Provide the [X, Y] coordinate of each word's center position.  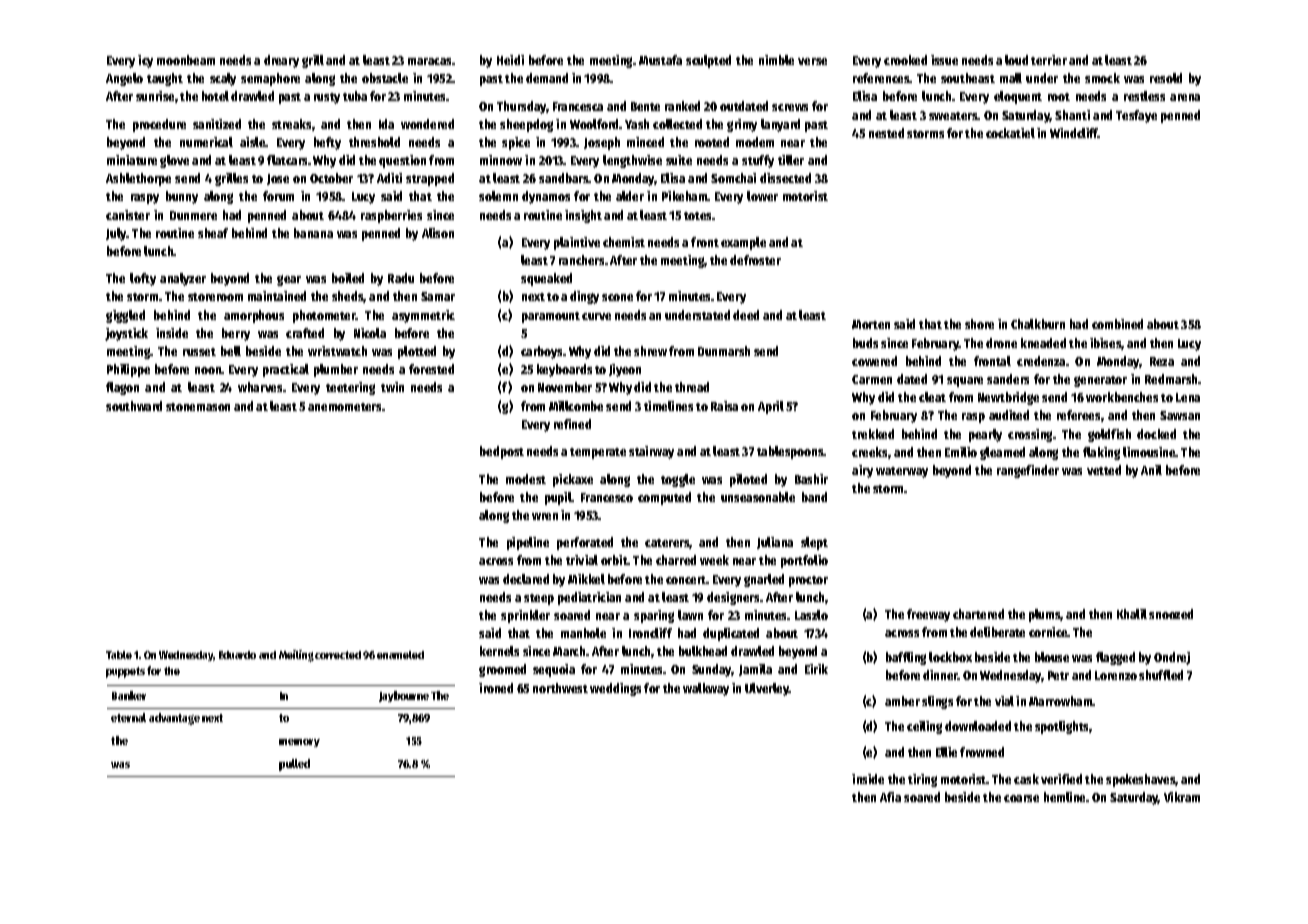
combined [1117, 324]
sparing [654, 616]
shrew [650, 351]
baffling [906, 658]
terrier [1049, 60]
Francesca [578, 106]
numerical [206, 142]
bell [231, 351]
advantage [174, 719]
